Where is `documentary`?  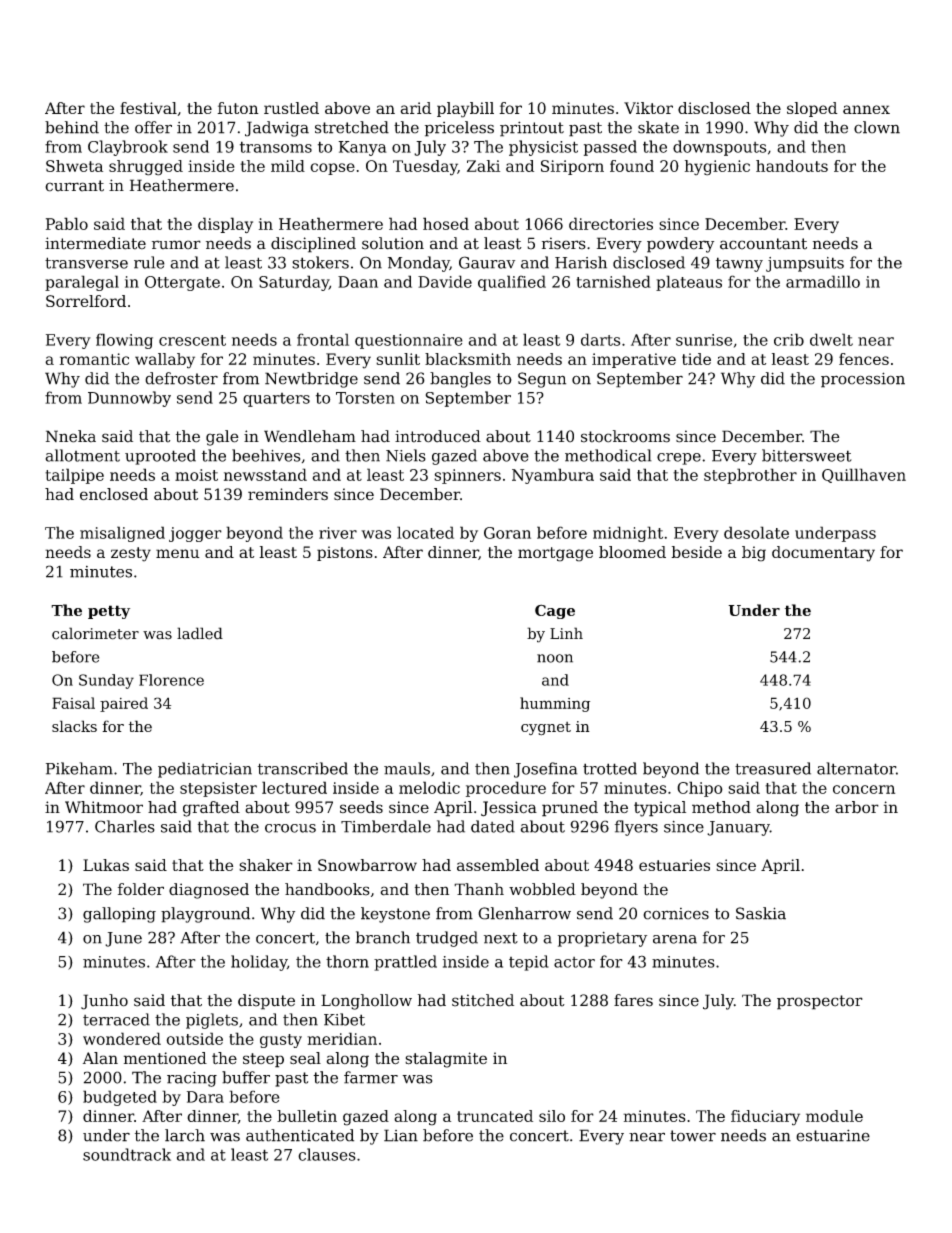
documentary is located at coordinates (823, 554).
